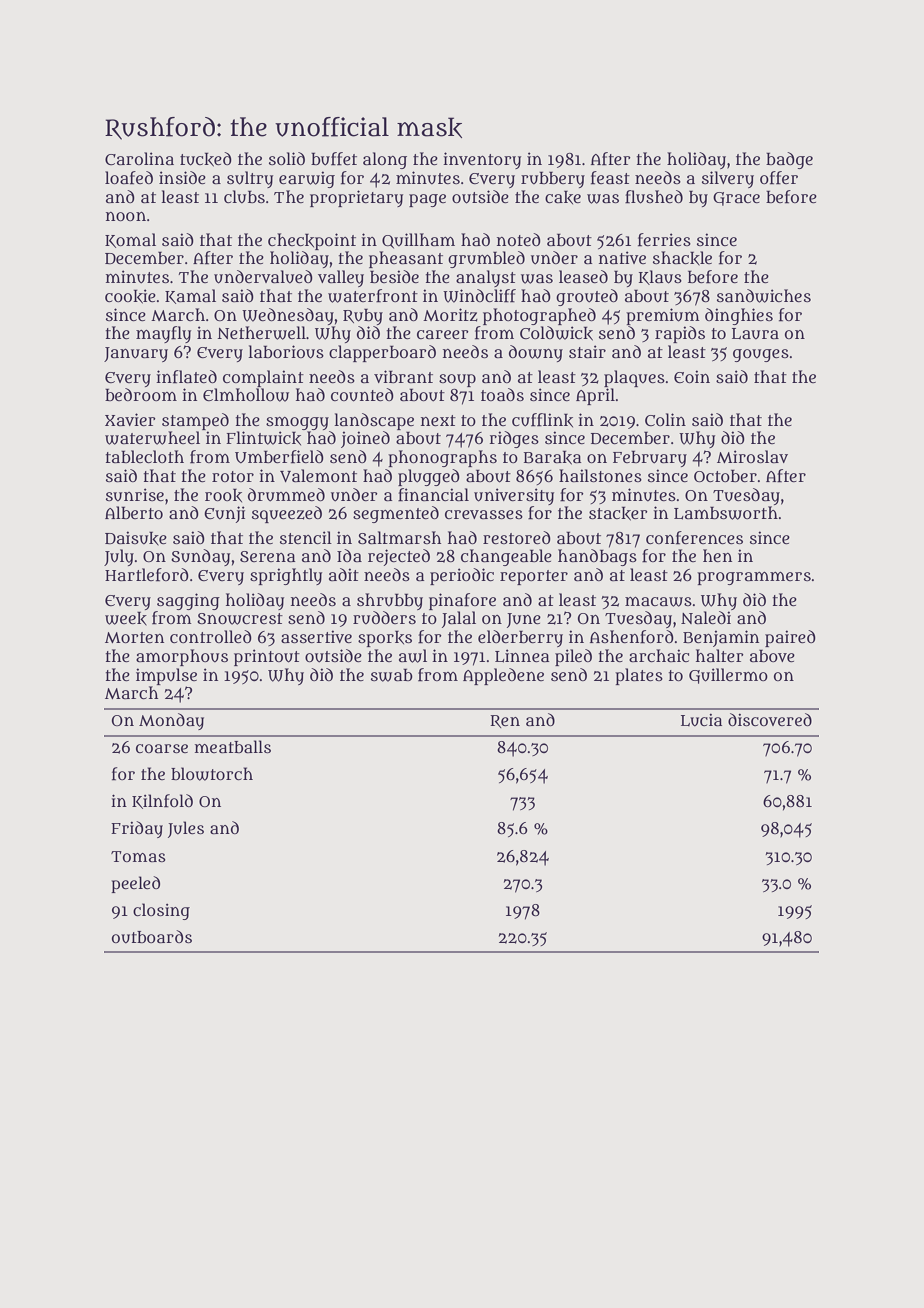  What do you see at coordinates (130, 240) in the screenshot?
I see `Komal` at bounding box center [130, 240].
